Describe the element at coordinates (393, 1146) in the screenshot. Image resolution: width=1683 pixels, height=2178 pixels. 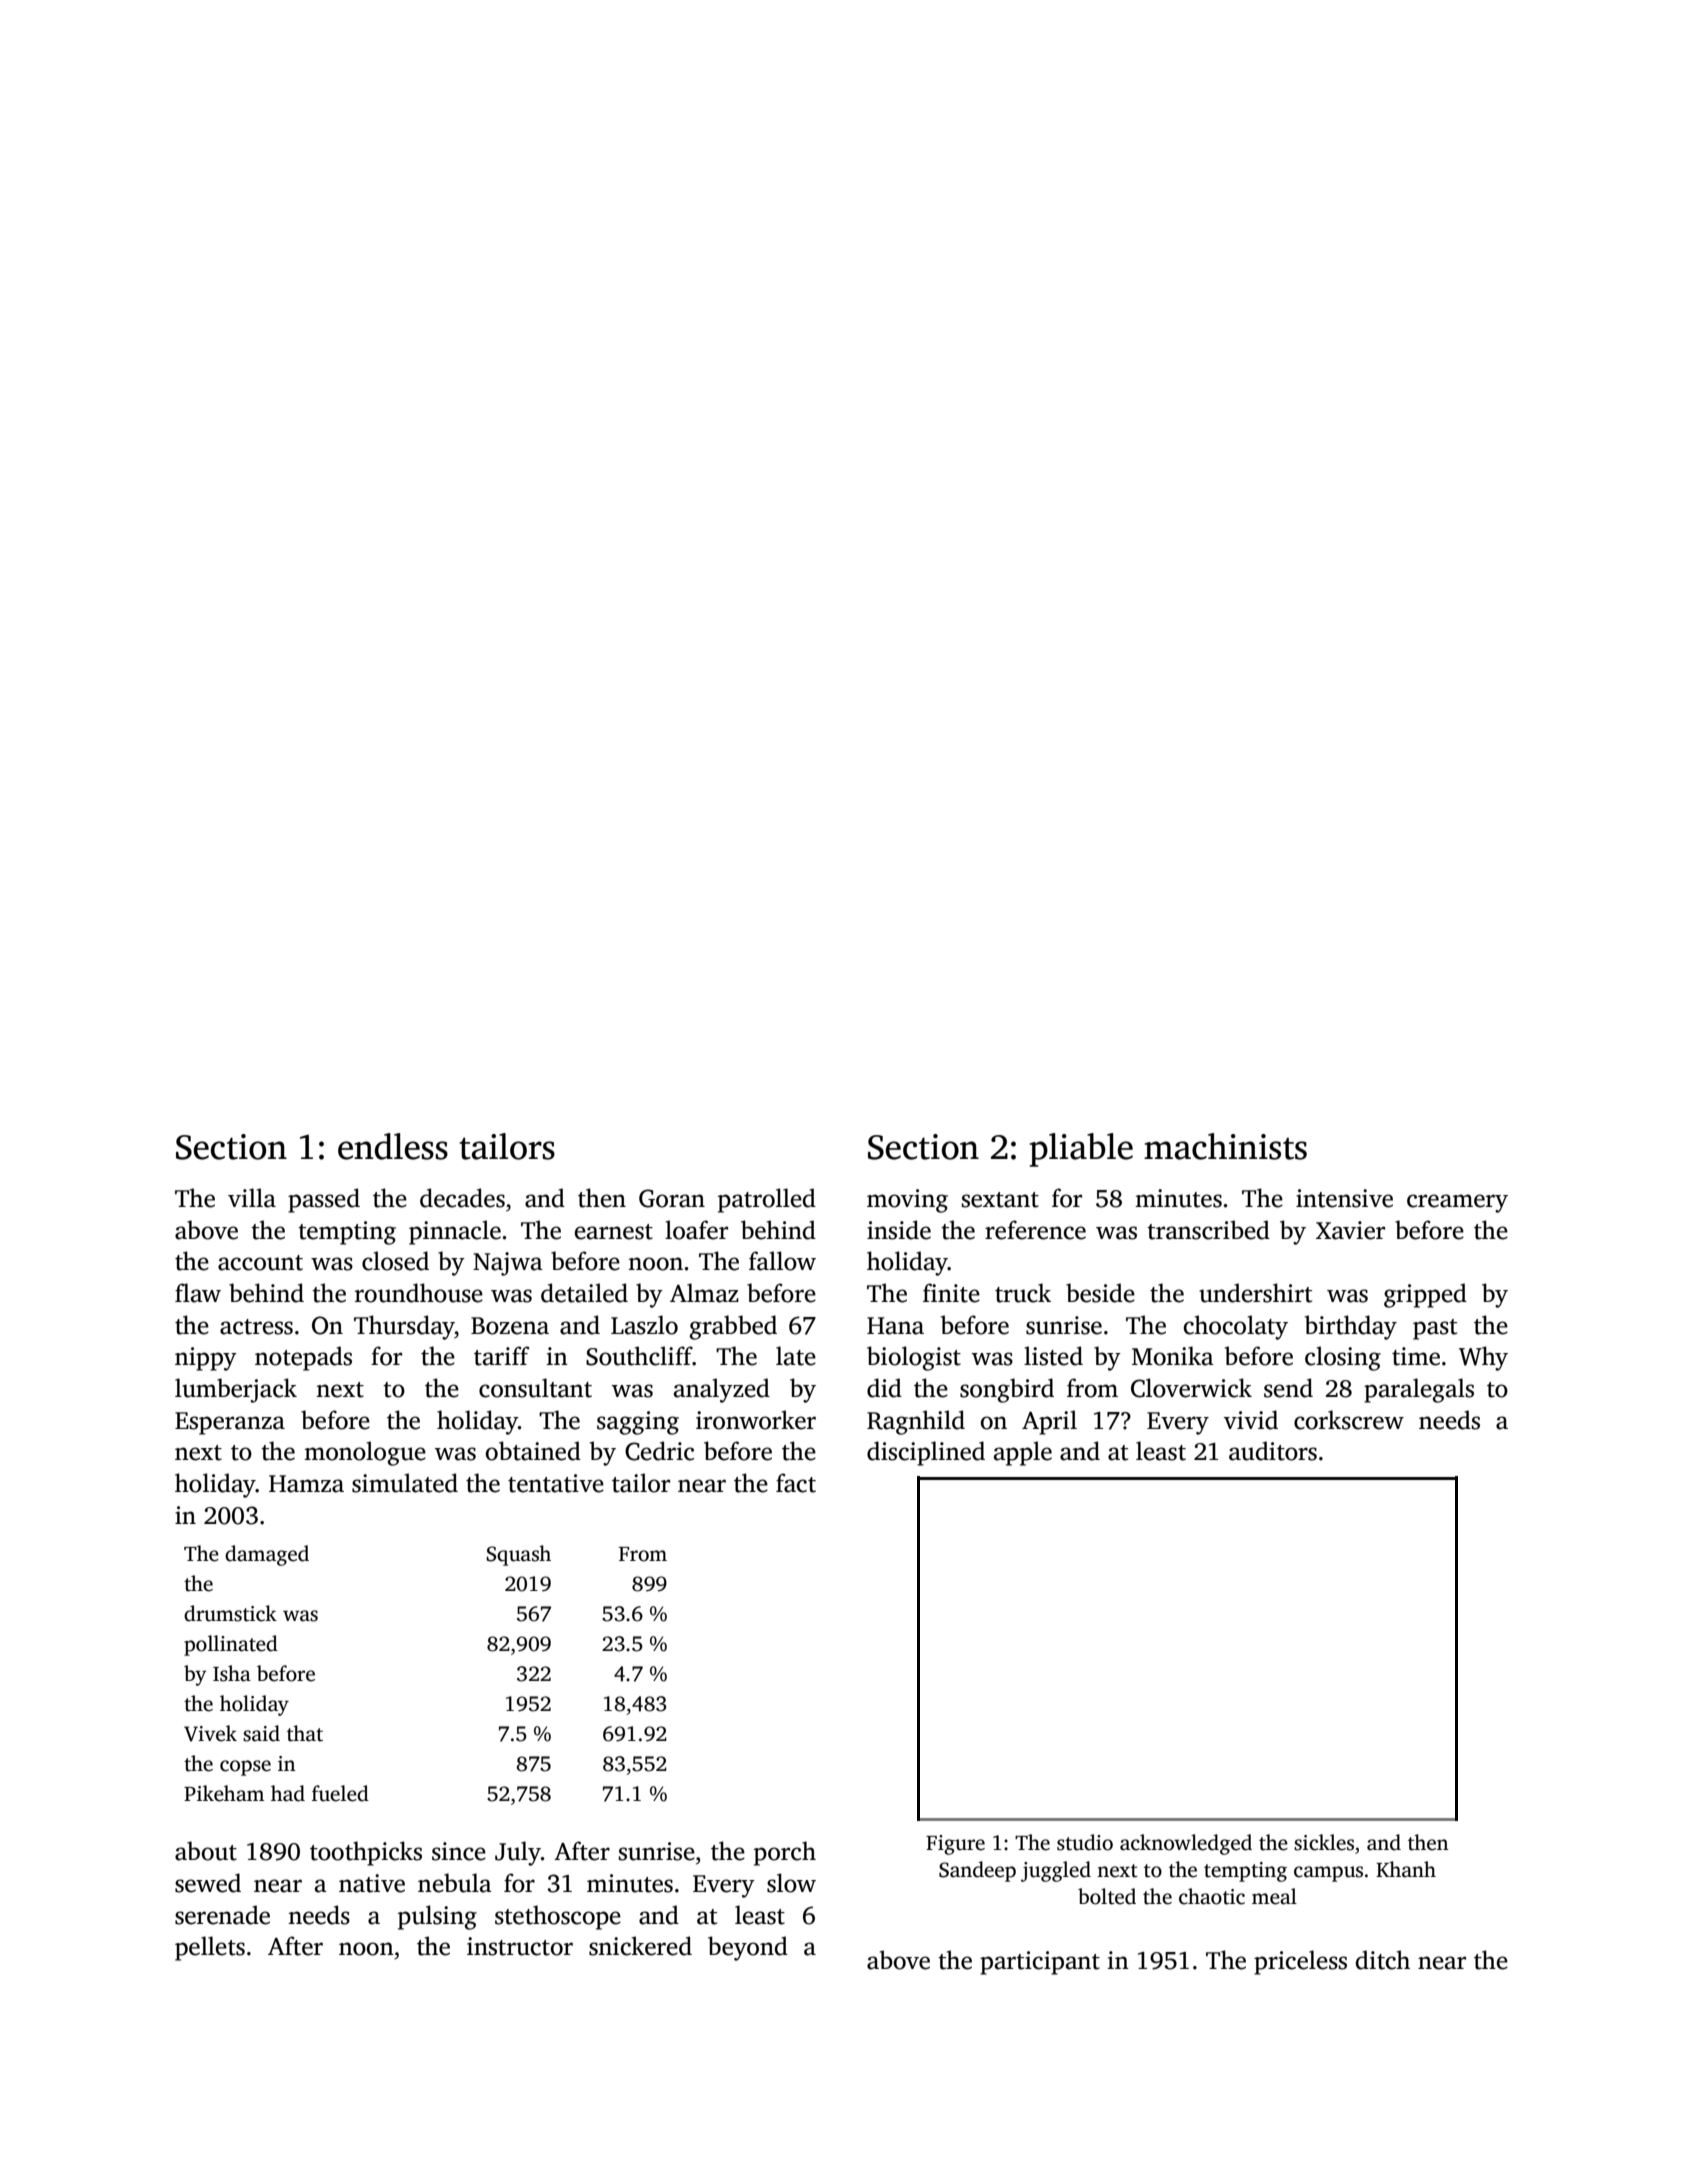
I see `endless` at that location.
